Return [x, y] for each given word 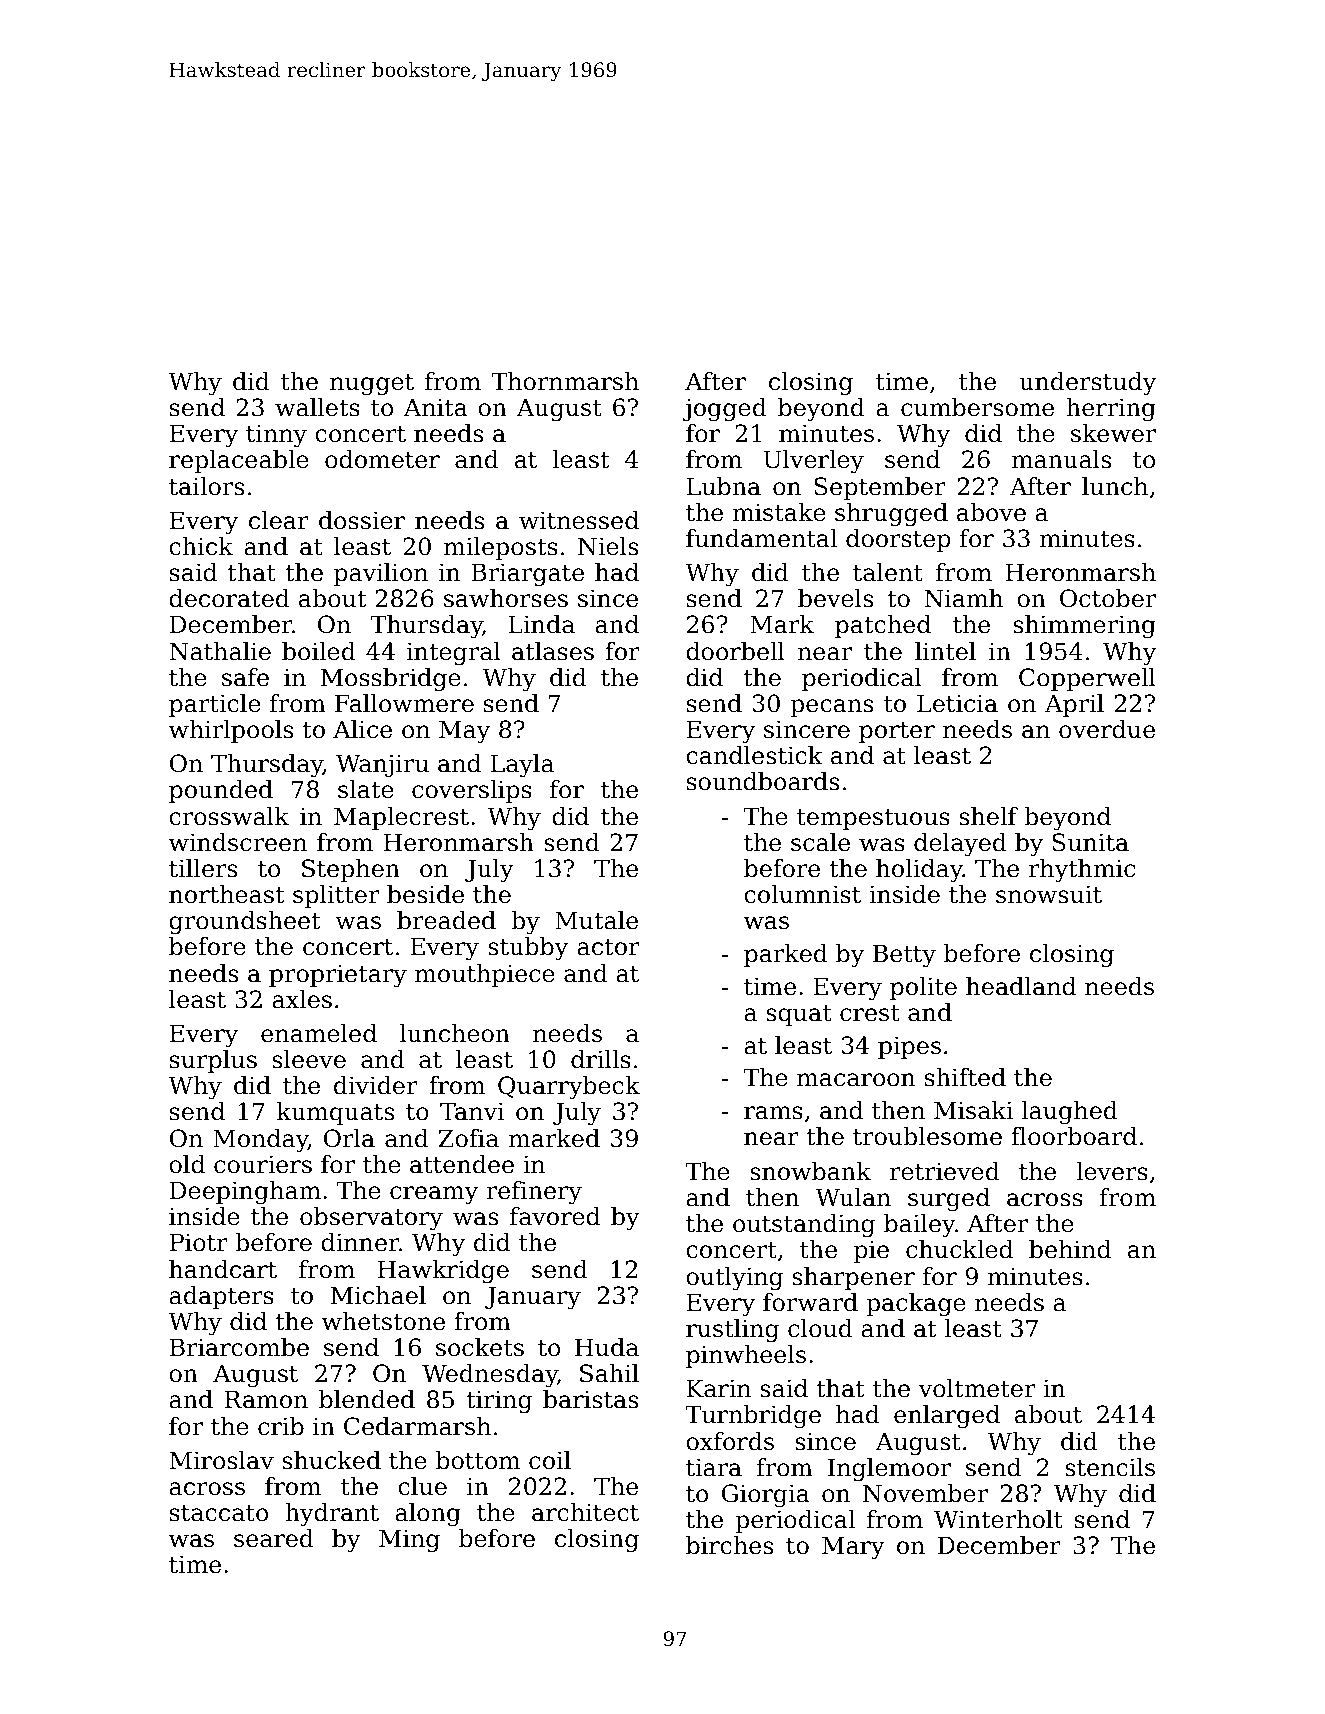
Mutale [596, 920]
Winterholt [998, 1519]
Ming [409, 1541]
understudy [1087, 384]
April [1074, 705]
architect [585, 1512]
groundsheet [245, 923]
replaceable [239, 461]
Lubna [724, 486]
